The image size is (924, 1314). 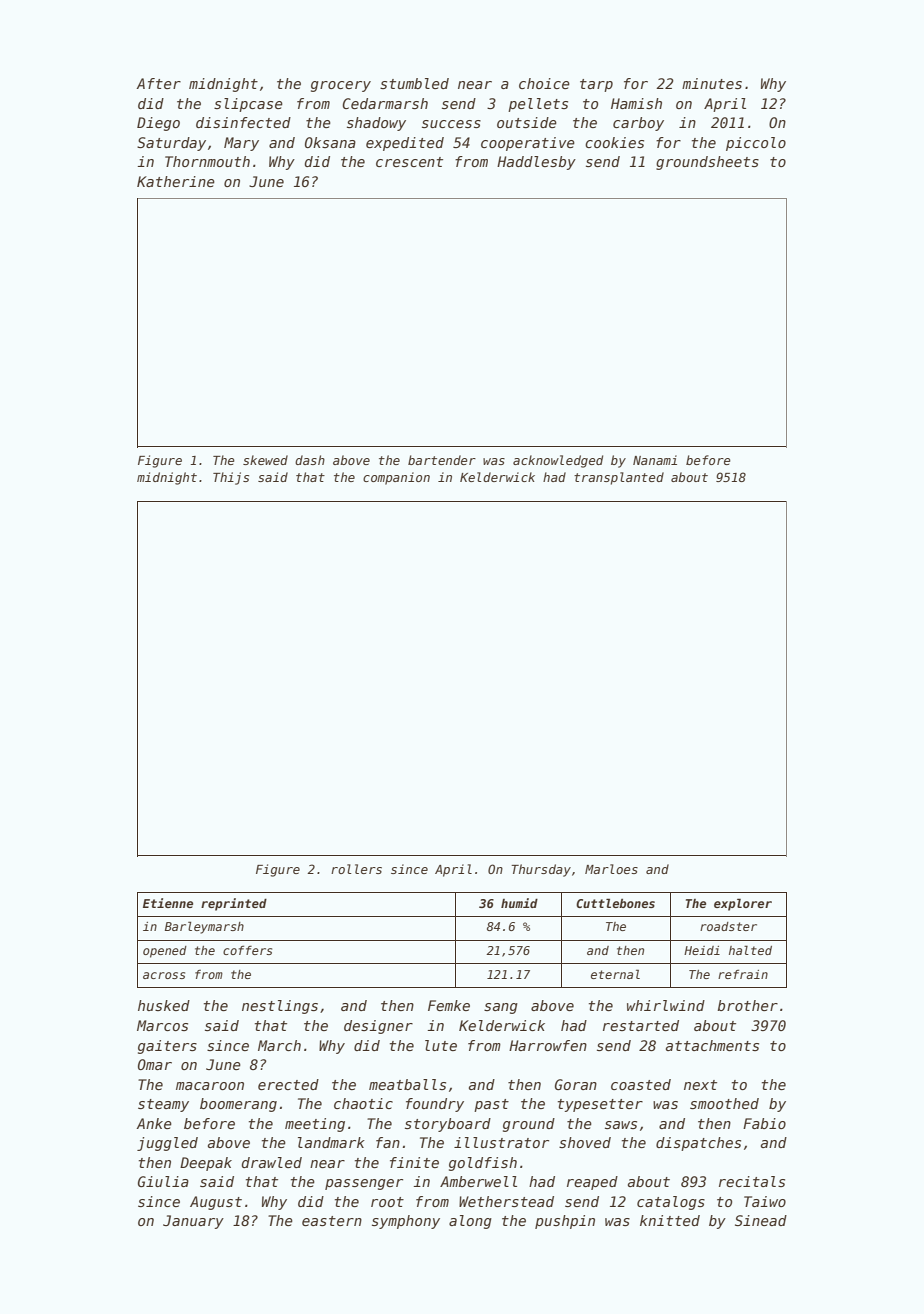 I want to click on bartender, so click(x=442, y=460).
